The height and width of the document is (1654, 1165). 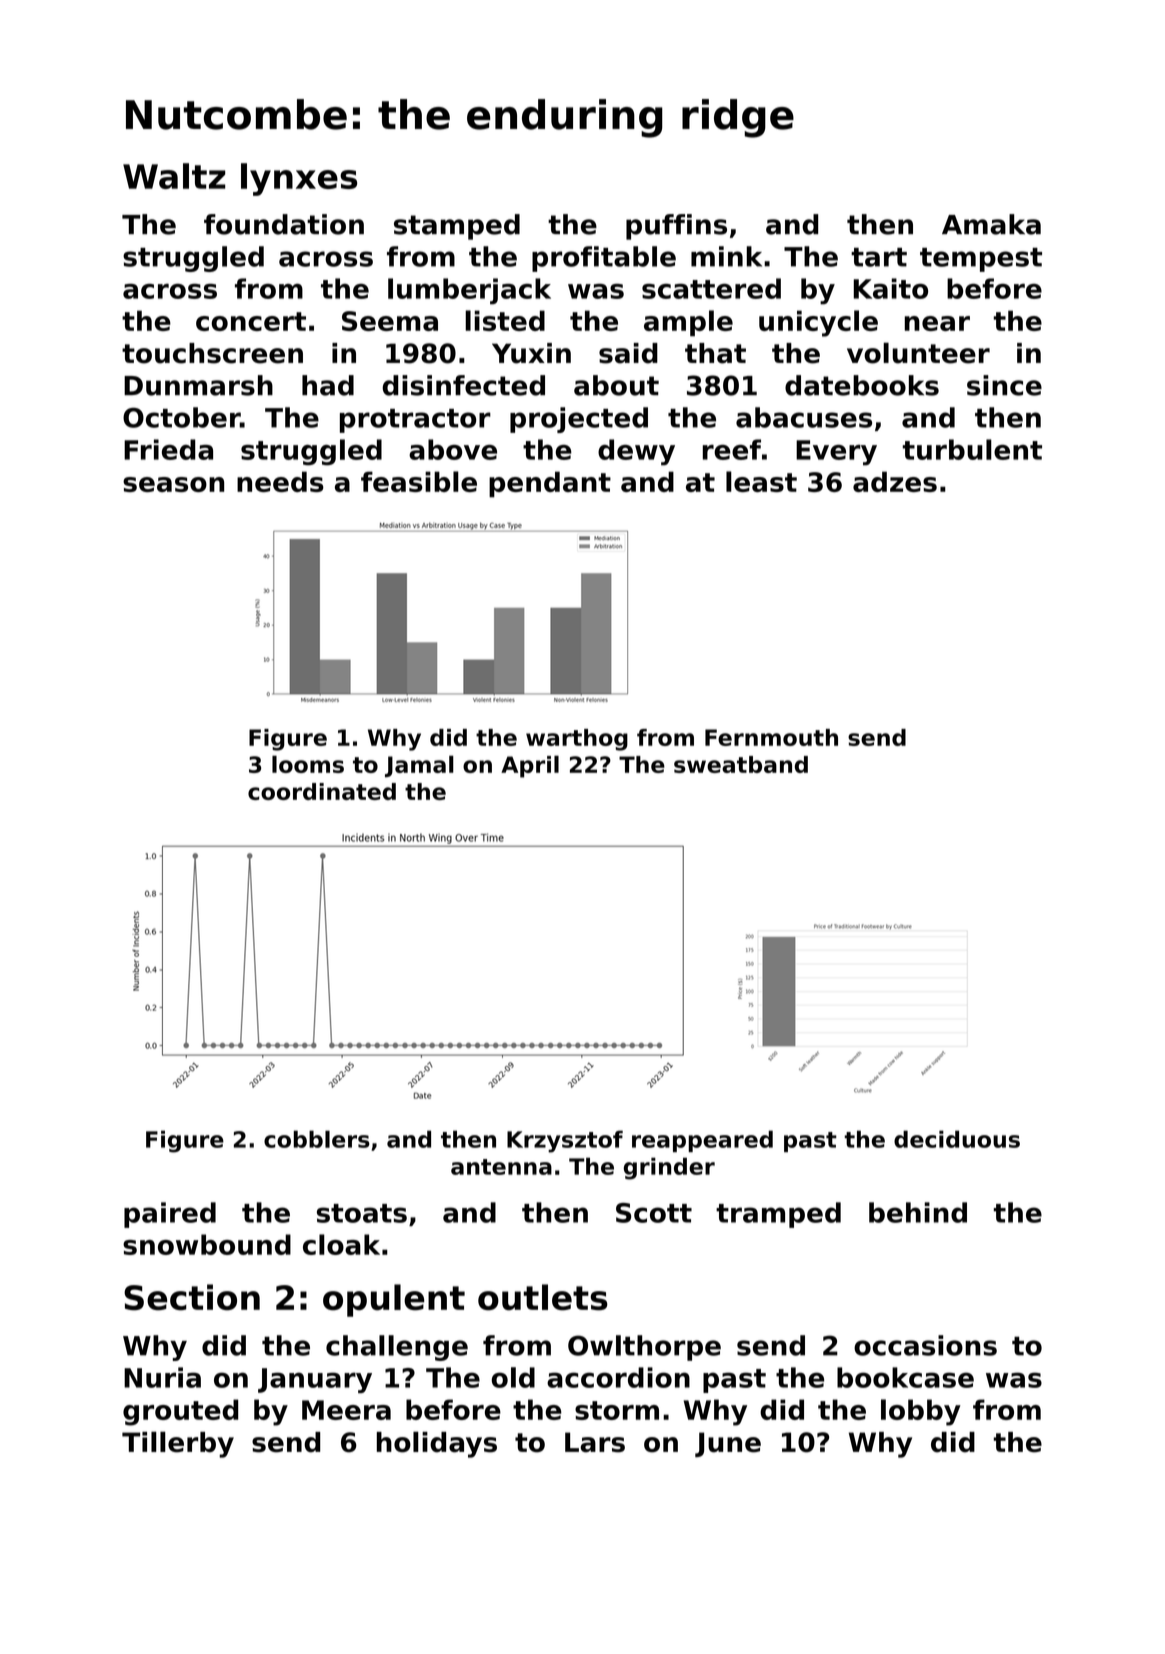 I want to click on turbulent, so click(x=972, y=449).
